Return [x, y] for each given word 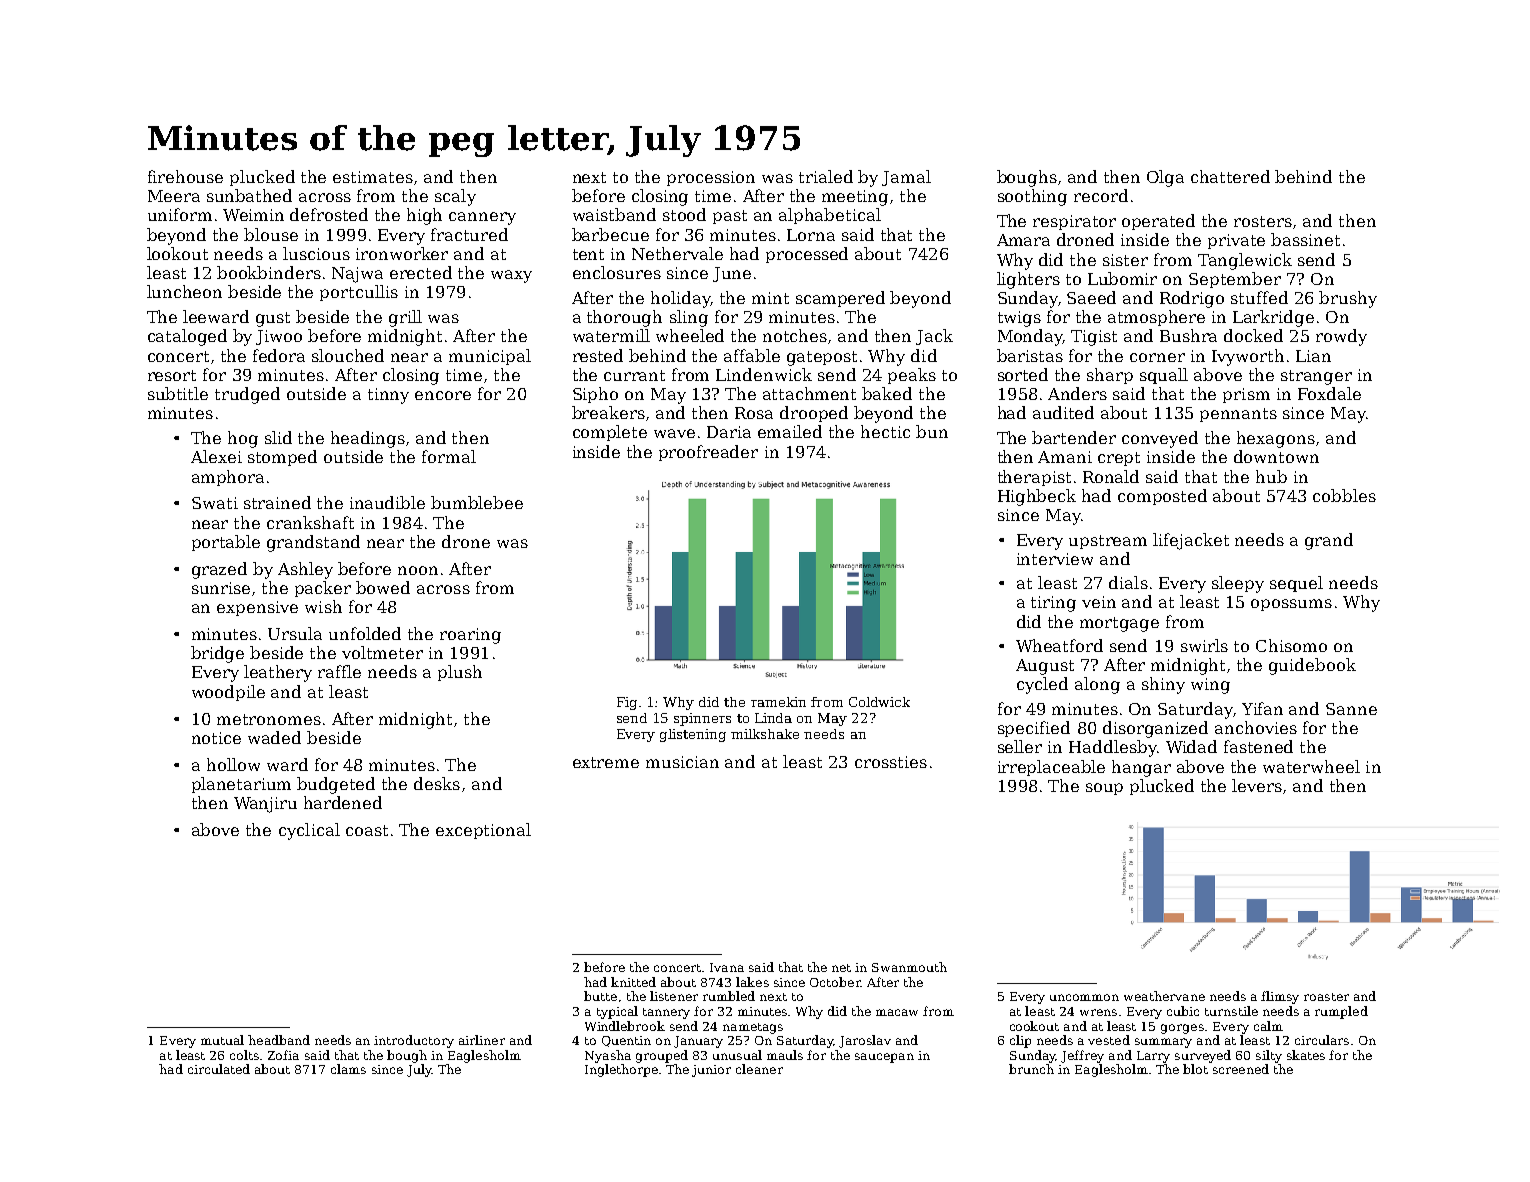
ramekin [778, 702]
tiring [1053, 604]
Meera [174, 196]
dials [1128, 582]
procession [711, 178]
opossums [1291, 605]
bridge [217, 654]
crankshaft [310, 522]
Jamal [906, 178]
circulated [219, 1069]
